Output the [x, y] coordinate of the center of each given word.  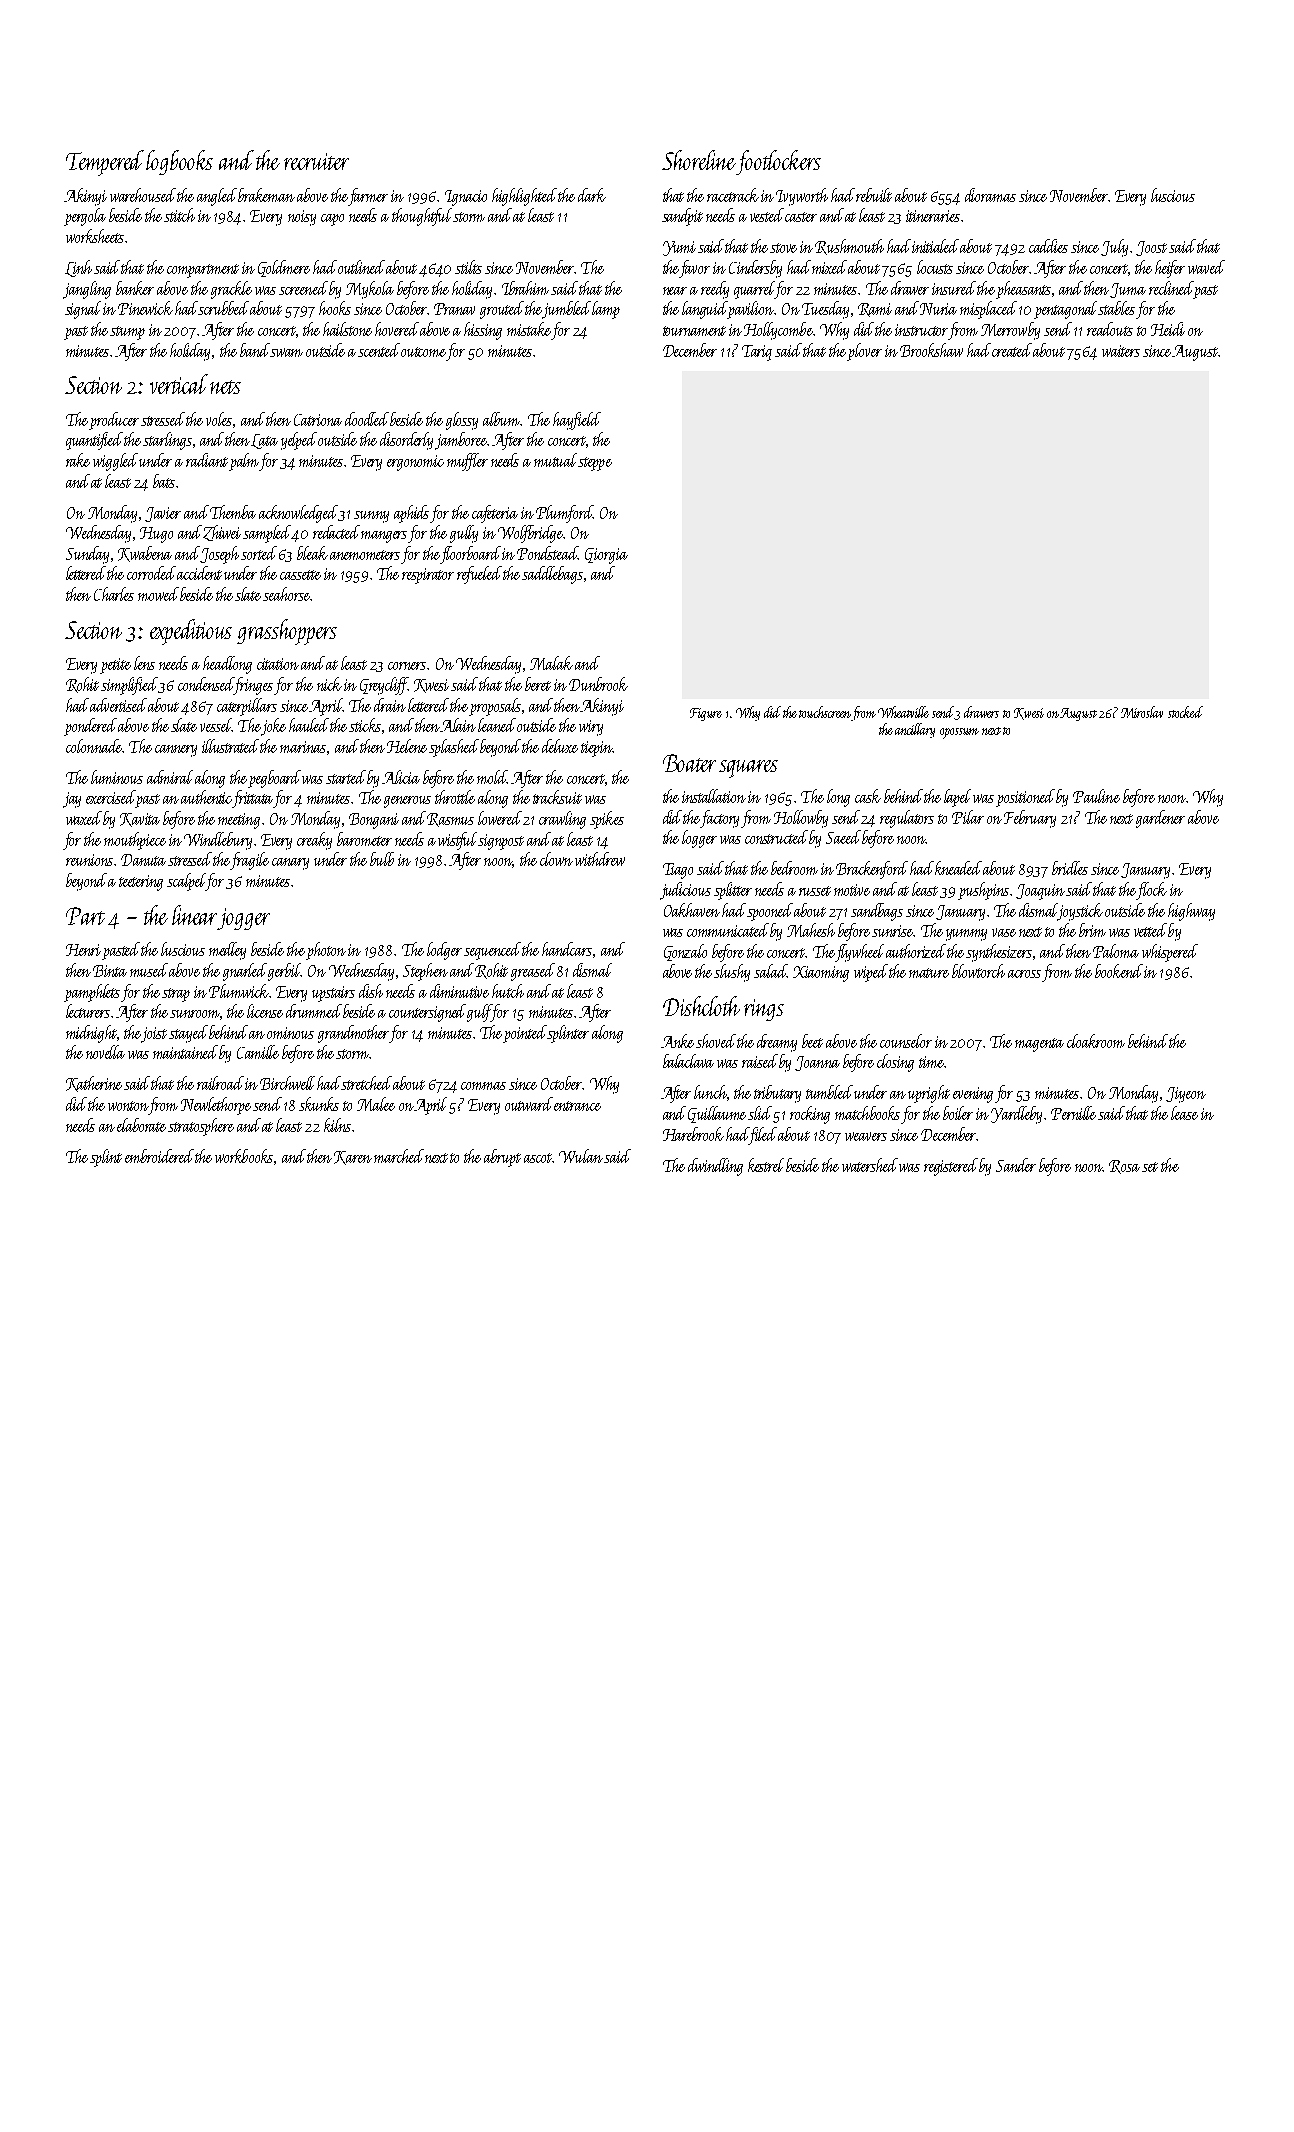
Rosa [1124, 1167]
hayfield [577, 421]
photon [326, 951]
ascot [538, 1158]
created [1012, 350]
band [255, 350]
